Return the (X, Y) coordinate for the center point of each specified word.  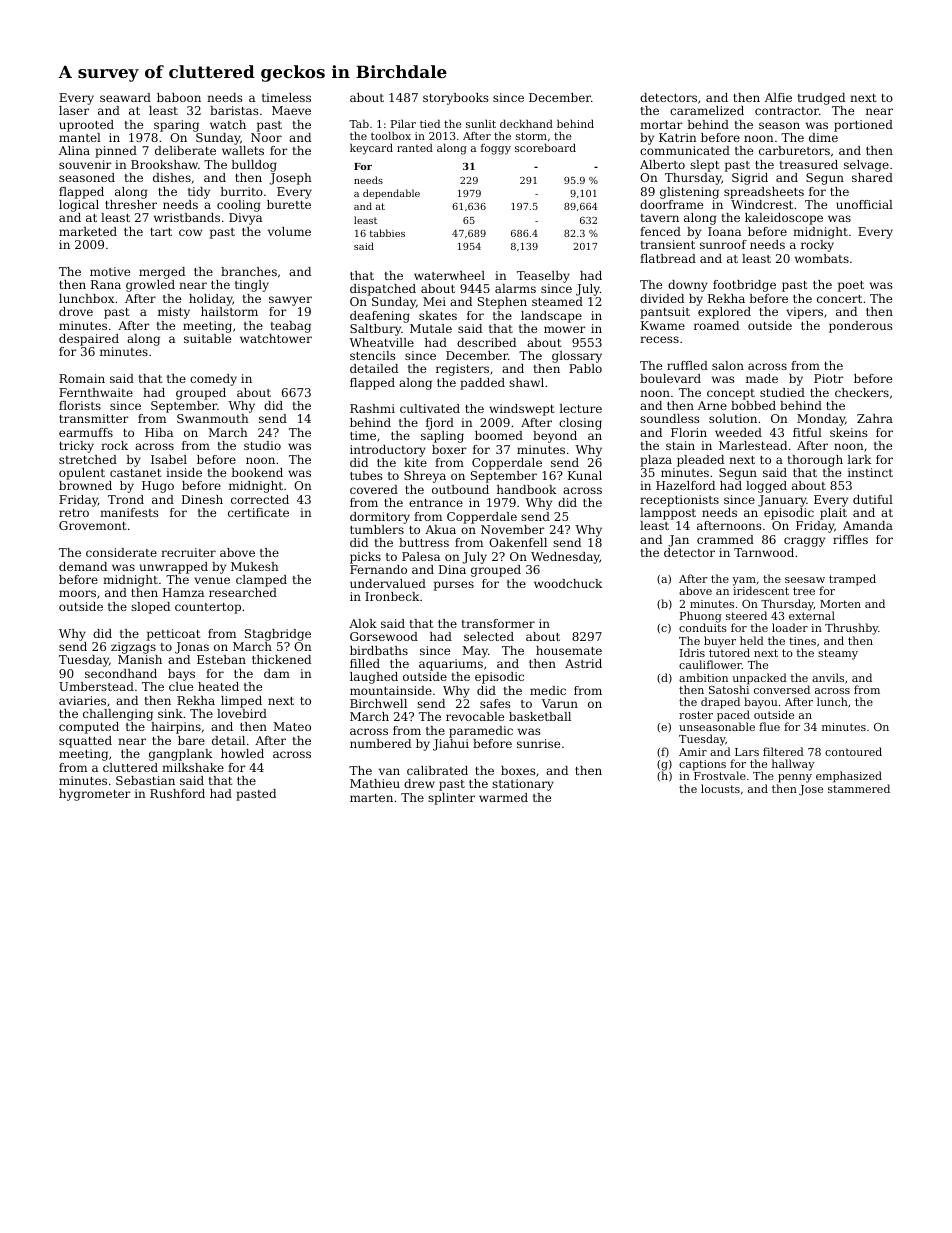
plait (833, 514)
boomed (499, 435)
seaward (125, 97)
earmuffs (86, 432)
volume (289, 231)
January (782, 501)
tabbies (387, 233)
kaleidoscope (784, 219)
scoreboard (545, 147)
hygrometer (95, 795)
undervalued (388, 583)
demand (83, 566)
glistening (689, 193)
